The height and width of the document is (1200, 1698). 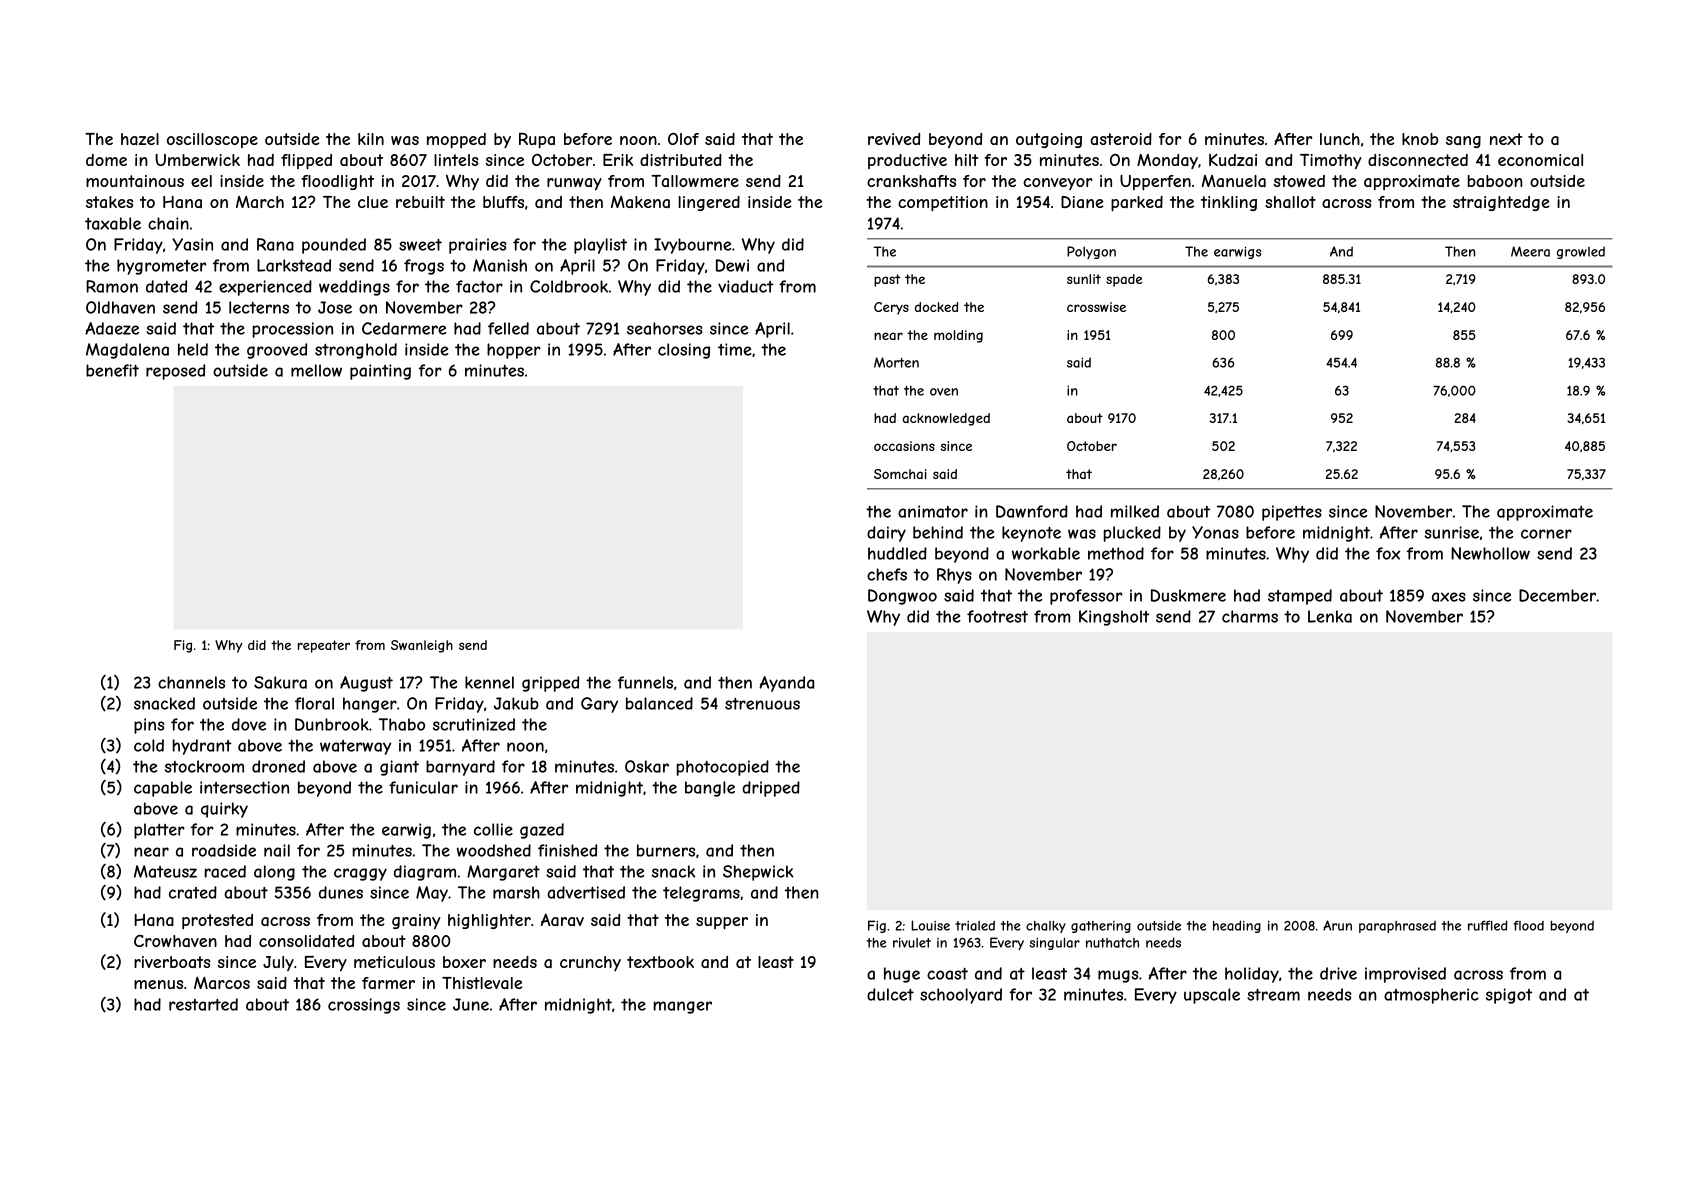 I want to click on huddled, so click(x=897, y=553).
